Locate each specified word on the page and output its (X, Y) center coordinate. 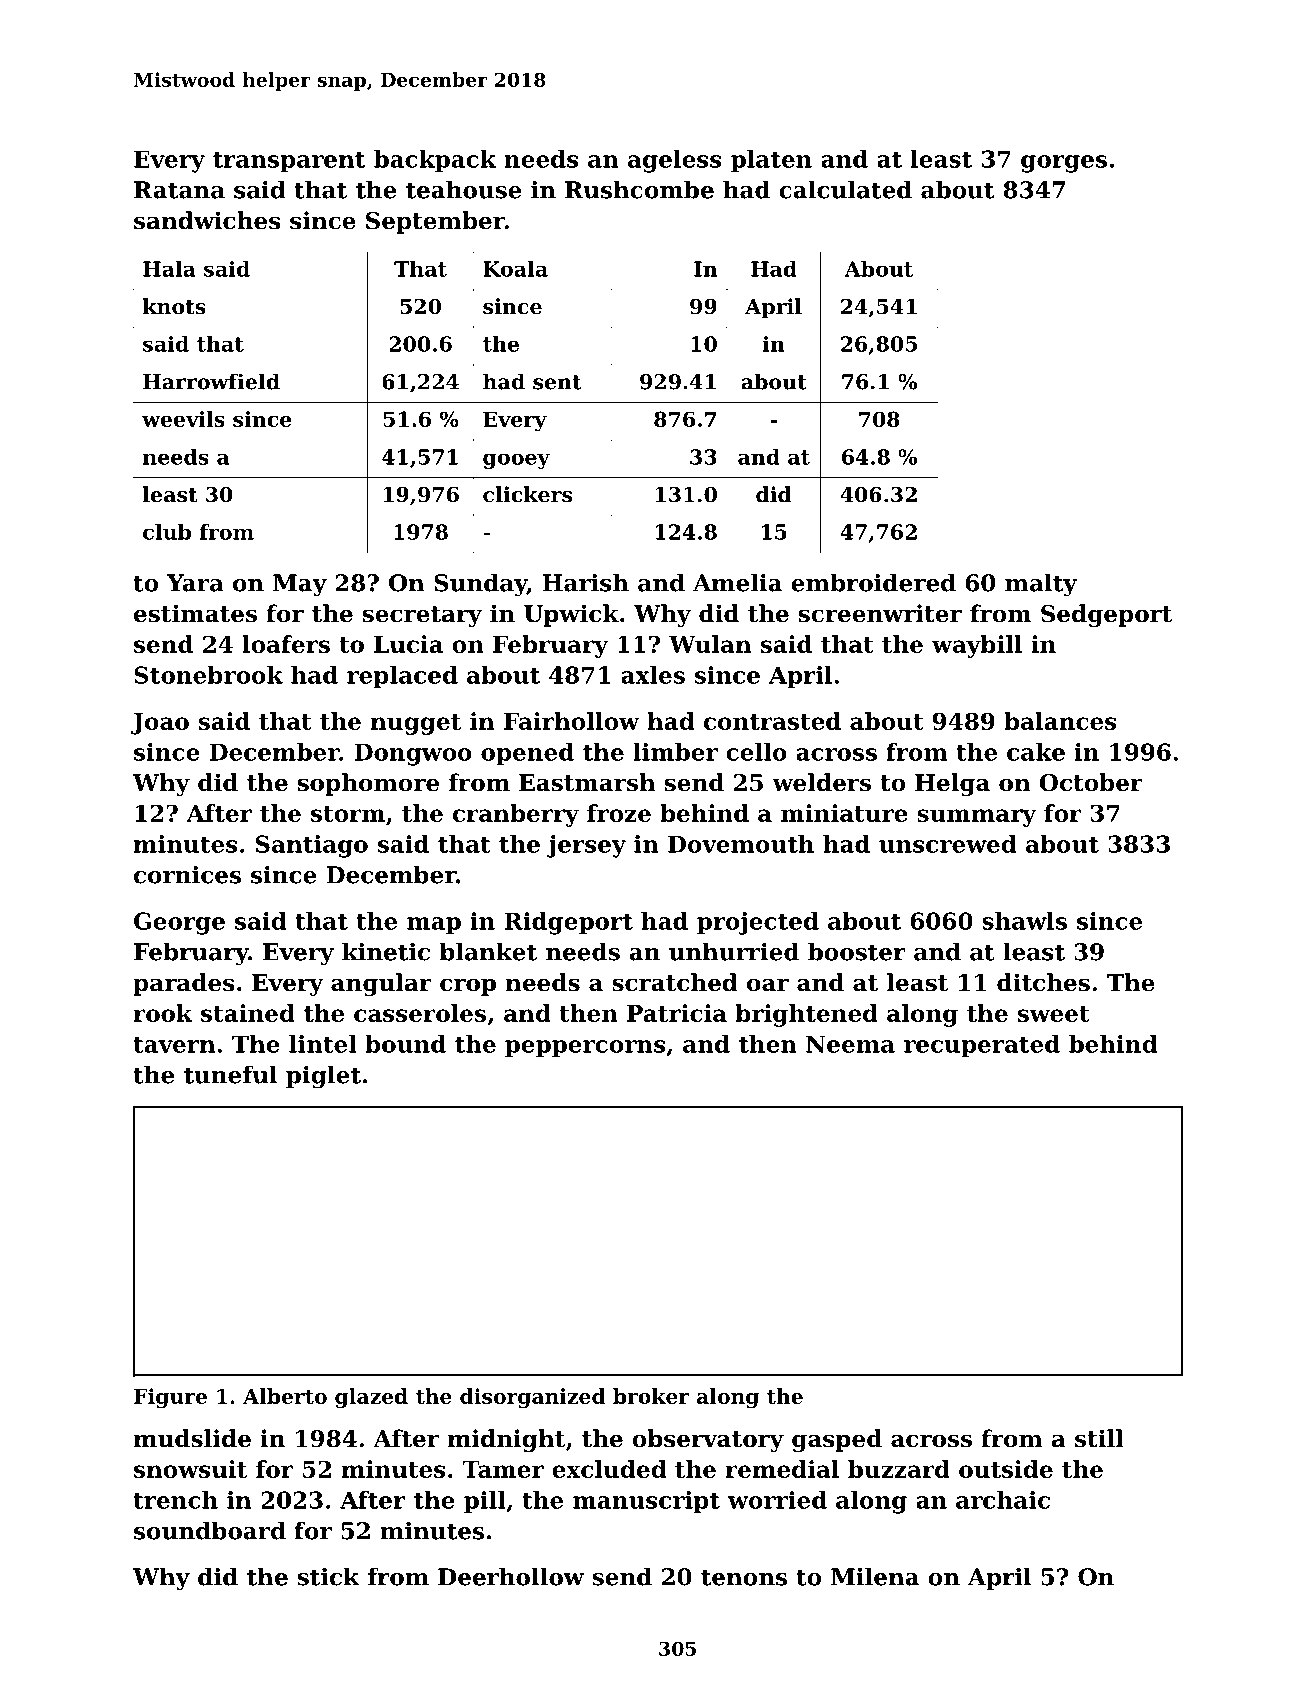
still (1099, 1438)
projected (758, 923)
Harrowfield (211, 381)
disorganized (532, 1398)
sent (557, 382)
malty (1041, 585)
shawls (1024, 921)
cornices (187, 875)
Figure (170, 1398)
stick (329, 1576)
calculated (845, 189)
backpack (435, 161)
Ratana (179, 190)
